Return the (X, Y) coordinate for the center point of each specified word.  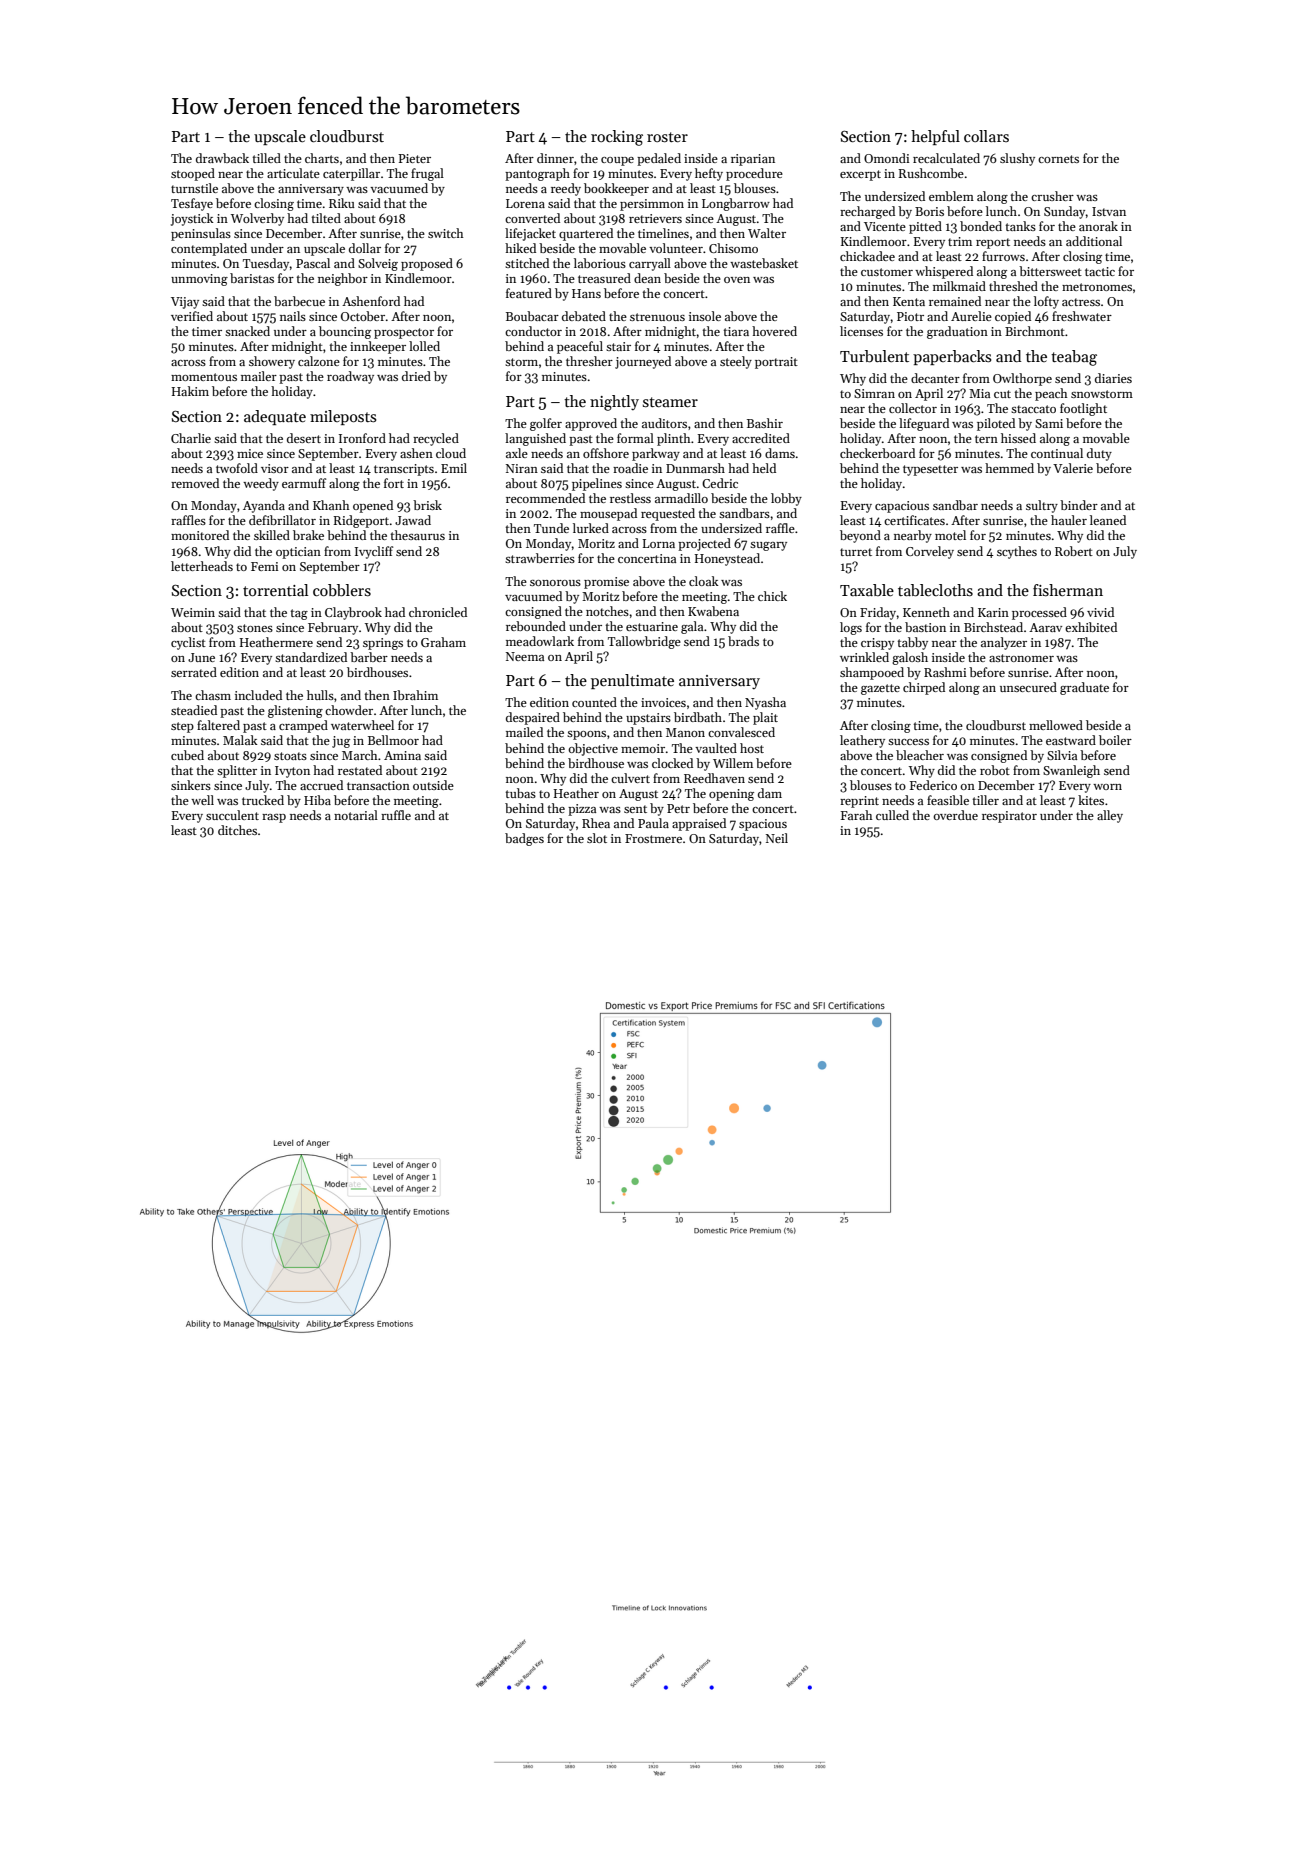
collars (986, 136)
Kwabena (713, 611)
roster (667, 137)
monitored (200, 535)
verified (192, 316)
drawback (222, 158)
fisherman (1068, 590)
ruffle (396, 815)
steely (736, 362)
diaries (1113, 378)
